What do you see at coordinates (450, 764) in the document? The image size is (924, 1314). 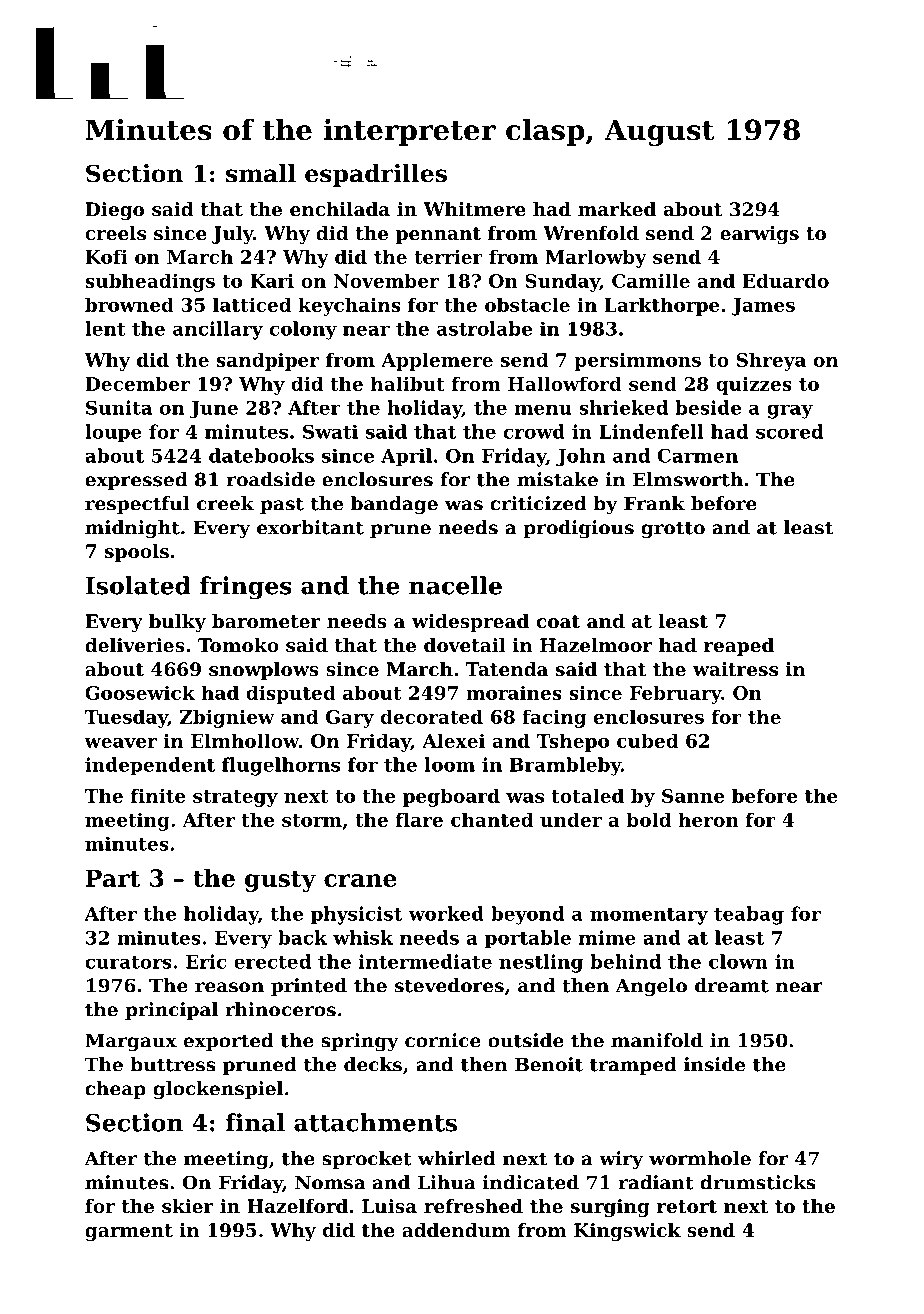 I see `loom` at bounding box center [450, 764].
